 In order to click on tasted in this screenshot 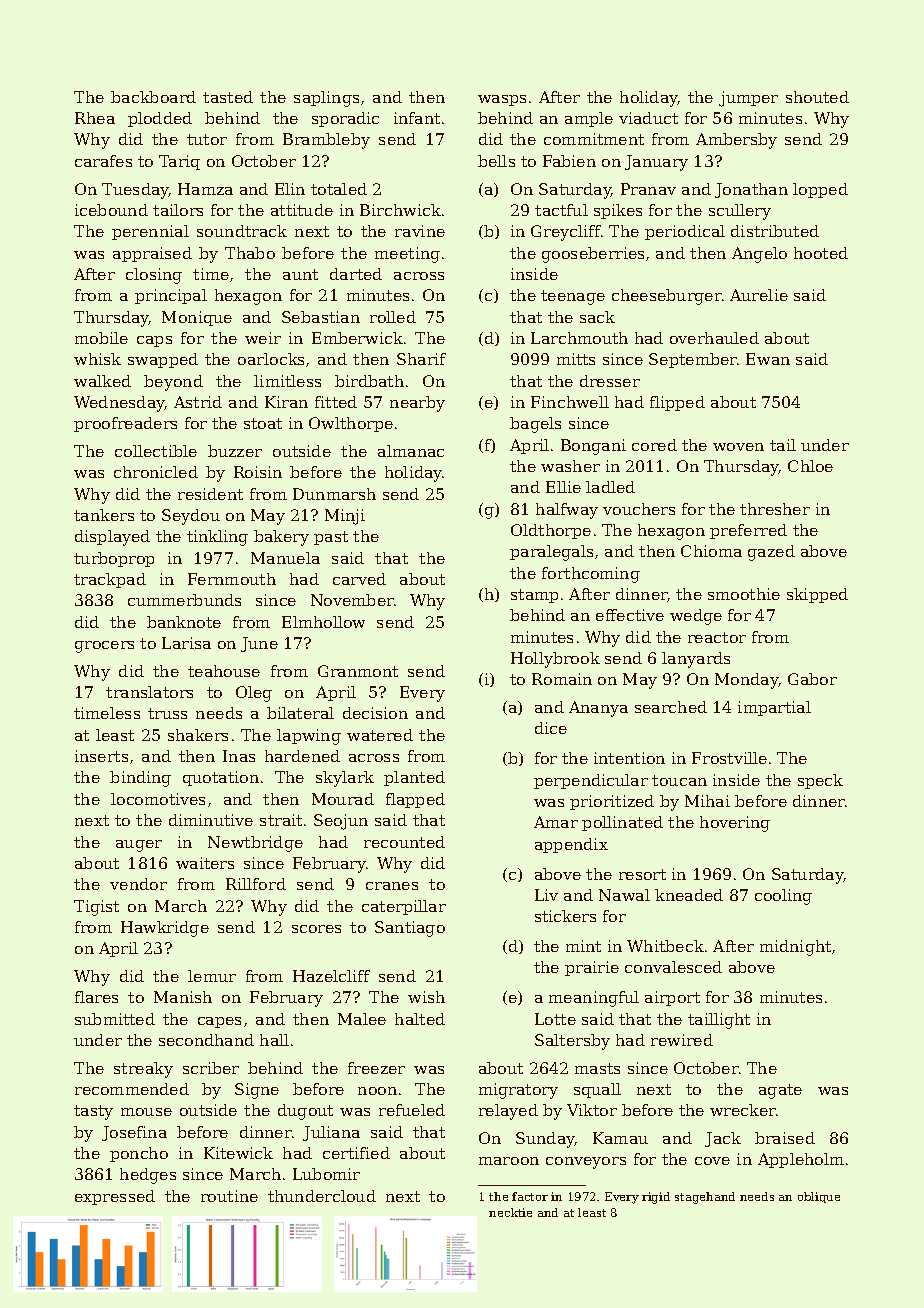, I will do `click(228, 97)`.
